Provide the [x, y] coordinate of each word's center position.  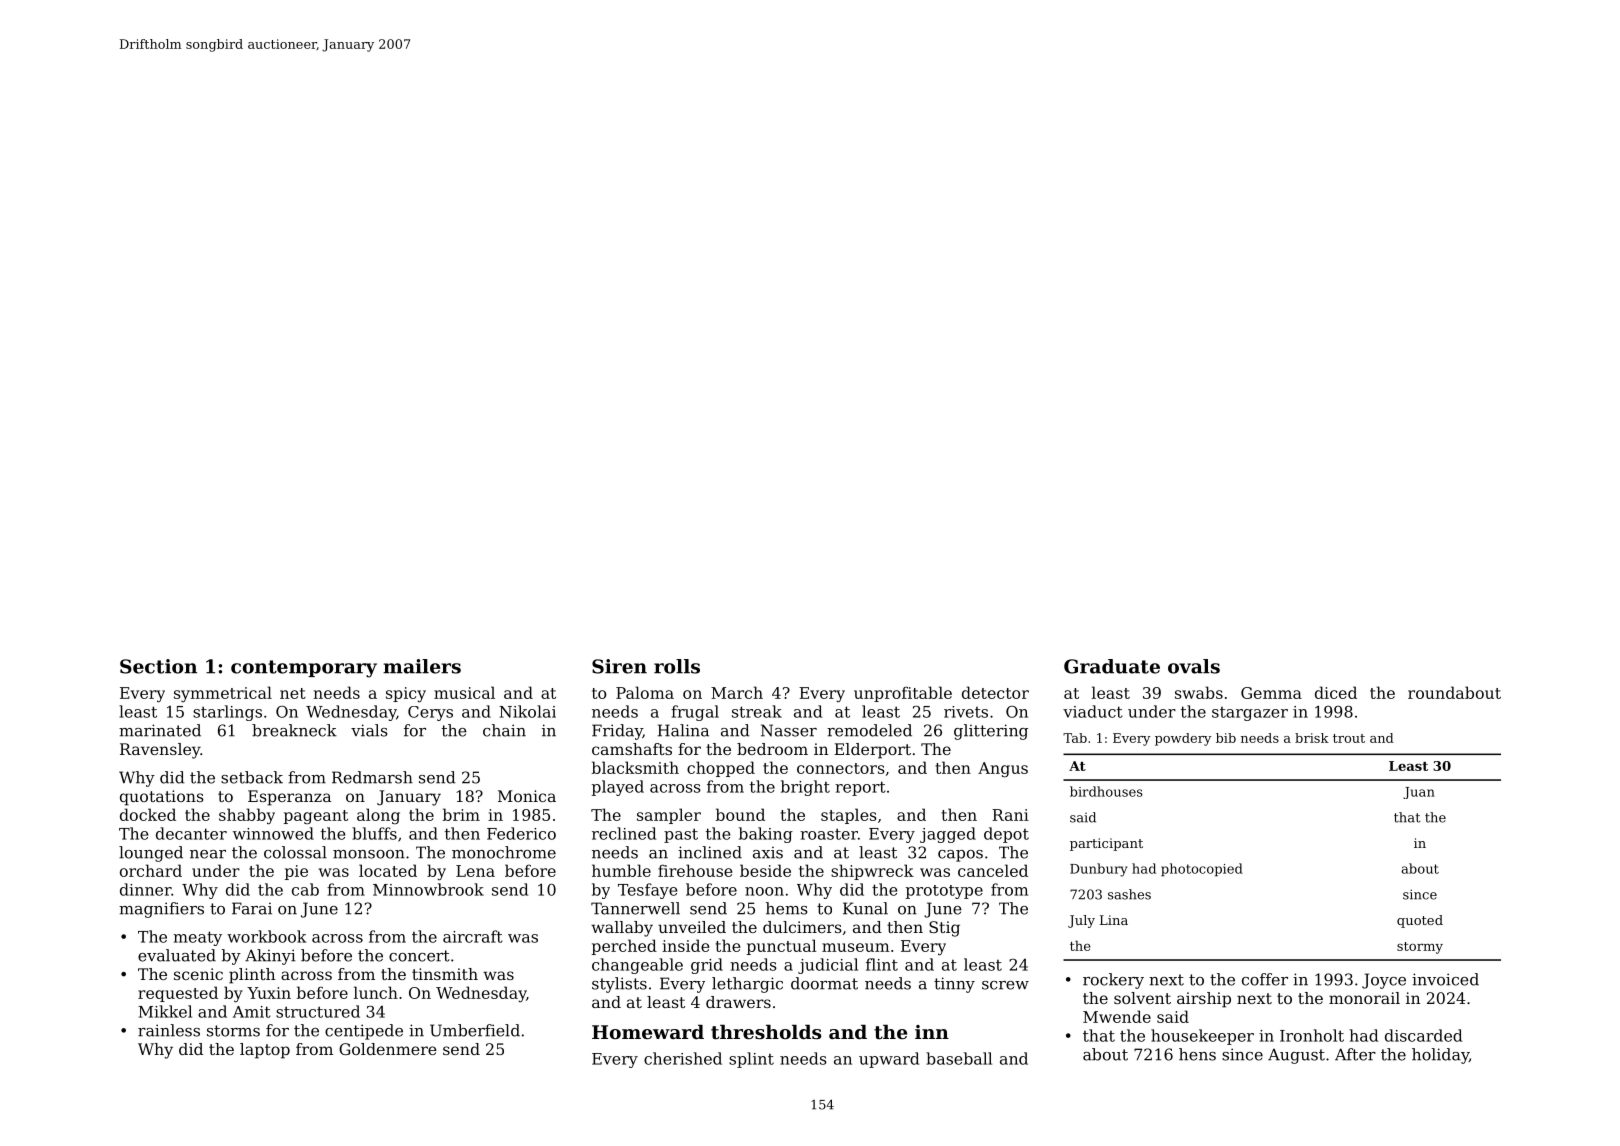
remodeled [869, 730]
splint [751, 1060]
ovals [1194, 666]
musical [464, 692]
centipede [364, 1032]
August [1296, 1056]
